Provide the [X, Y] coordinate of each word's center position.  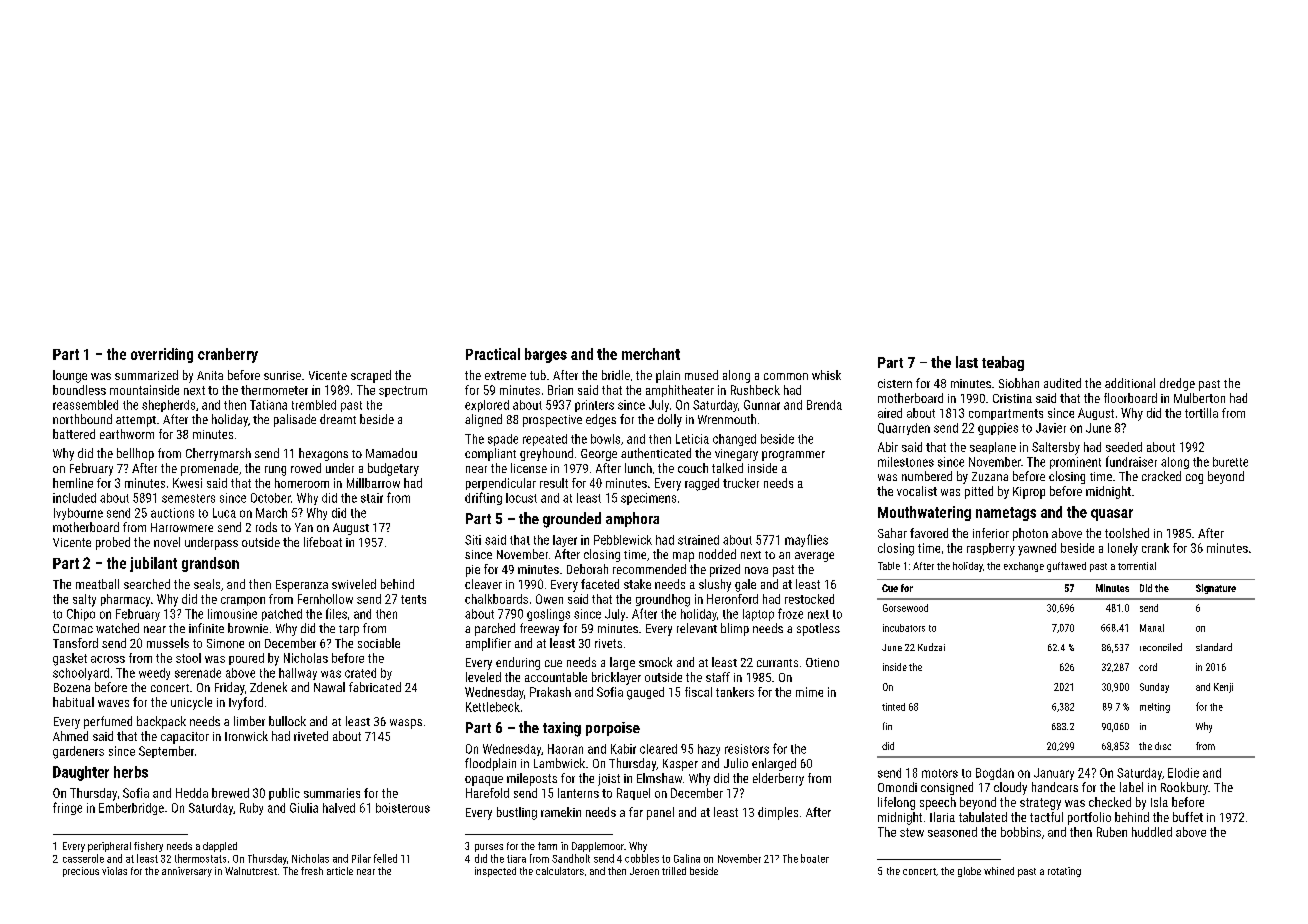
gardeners [78, 752]
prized [725, 570]
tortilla [1201, 413]
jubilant [153, 564]
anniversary [187, 872]
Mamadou [391, 453]
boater [815, 858]
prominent [1075, 463]
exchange [1024, 567]
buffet [1188, 817]
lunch [638, 468]
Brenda [824, 405]
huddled [1152, 832]
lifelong [896, 803]
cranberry [228, 355]
